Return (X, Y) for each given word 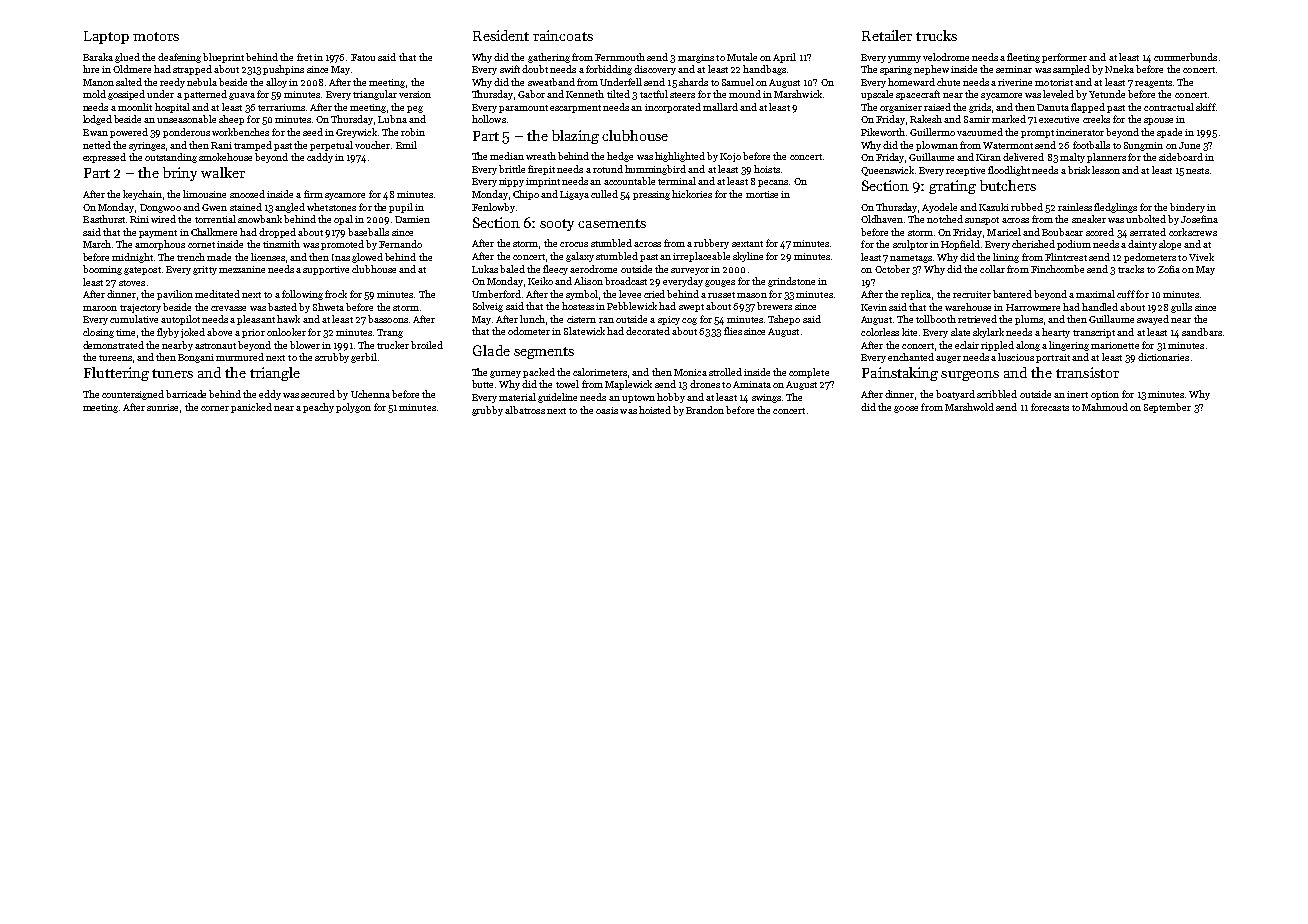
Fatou (363, 57)
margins (696, 58)
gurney (505, 374)
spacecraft (918, 95)
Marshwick (798, 94)
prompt (1037, 134)
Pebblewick (632, 306)
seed (313, 132)
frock (336, 294)
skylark (988, 333)
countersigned (133, 395)
